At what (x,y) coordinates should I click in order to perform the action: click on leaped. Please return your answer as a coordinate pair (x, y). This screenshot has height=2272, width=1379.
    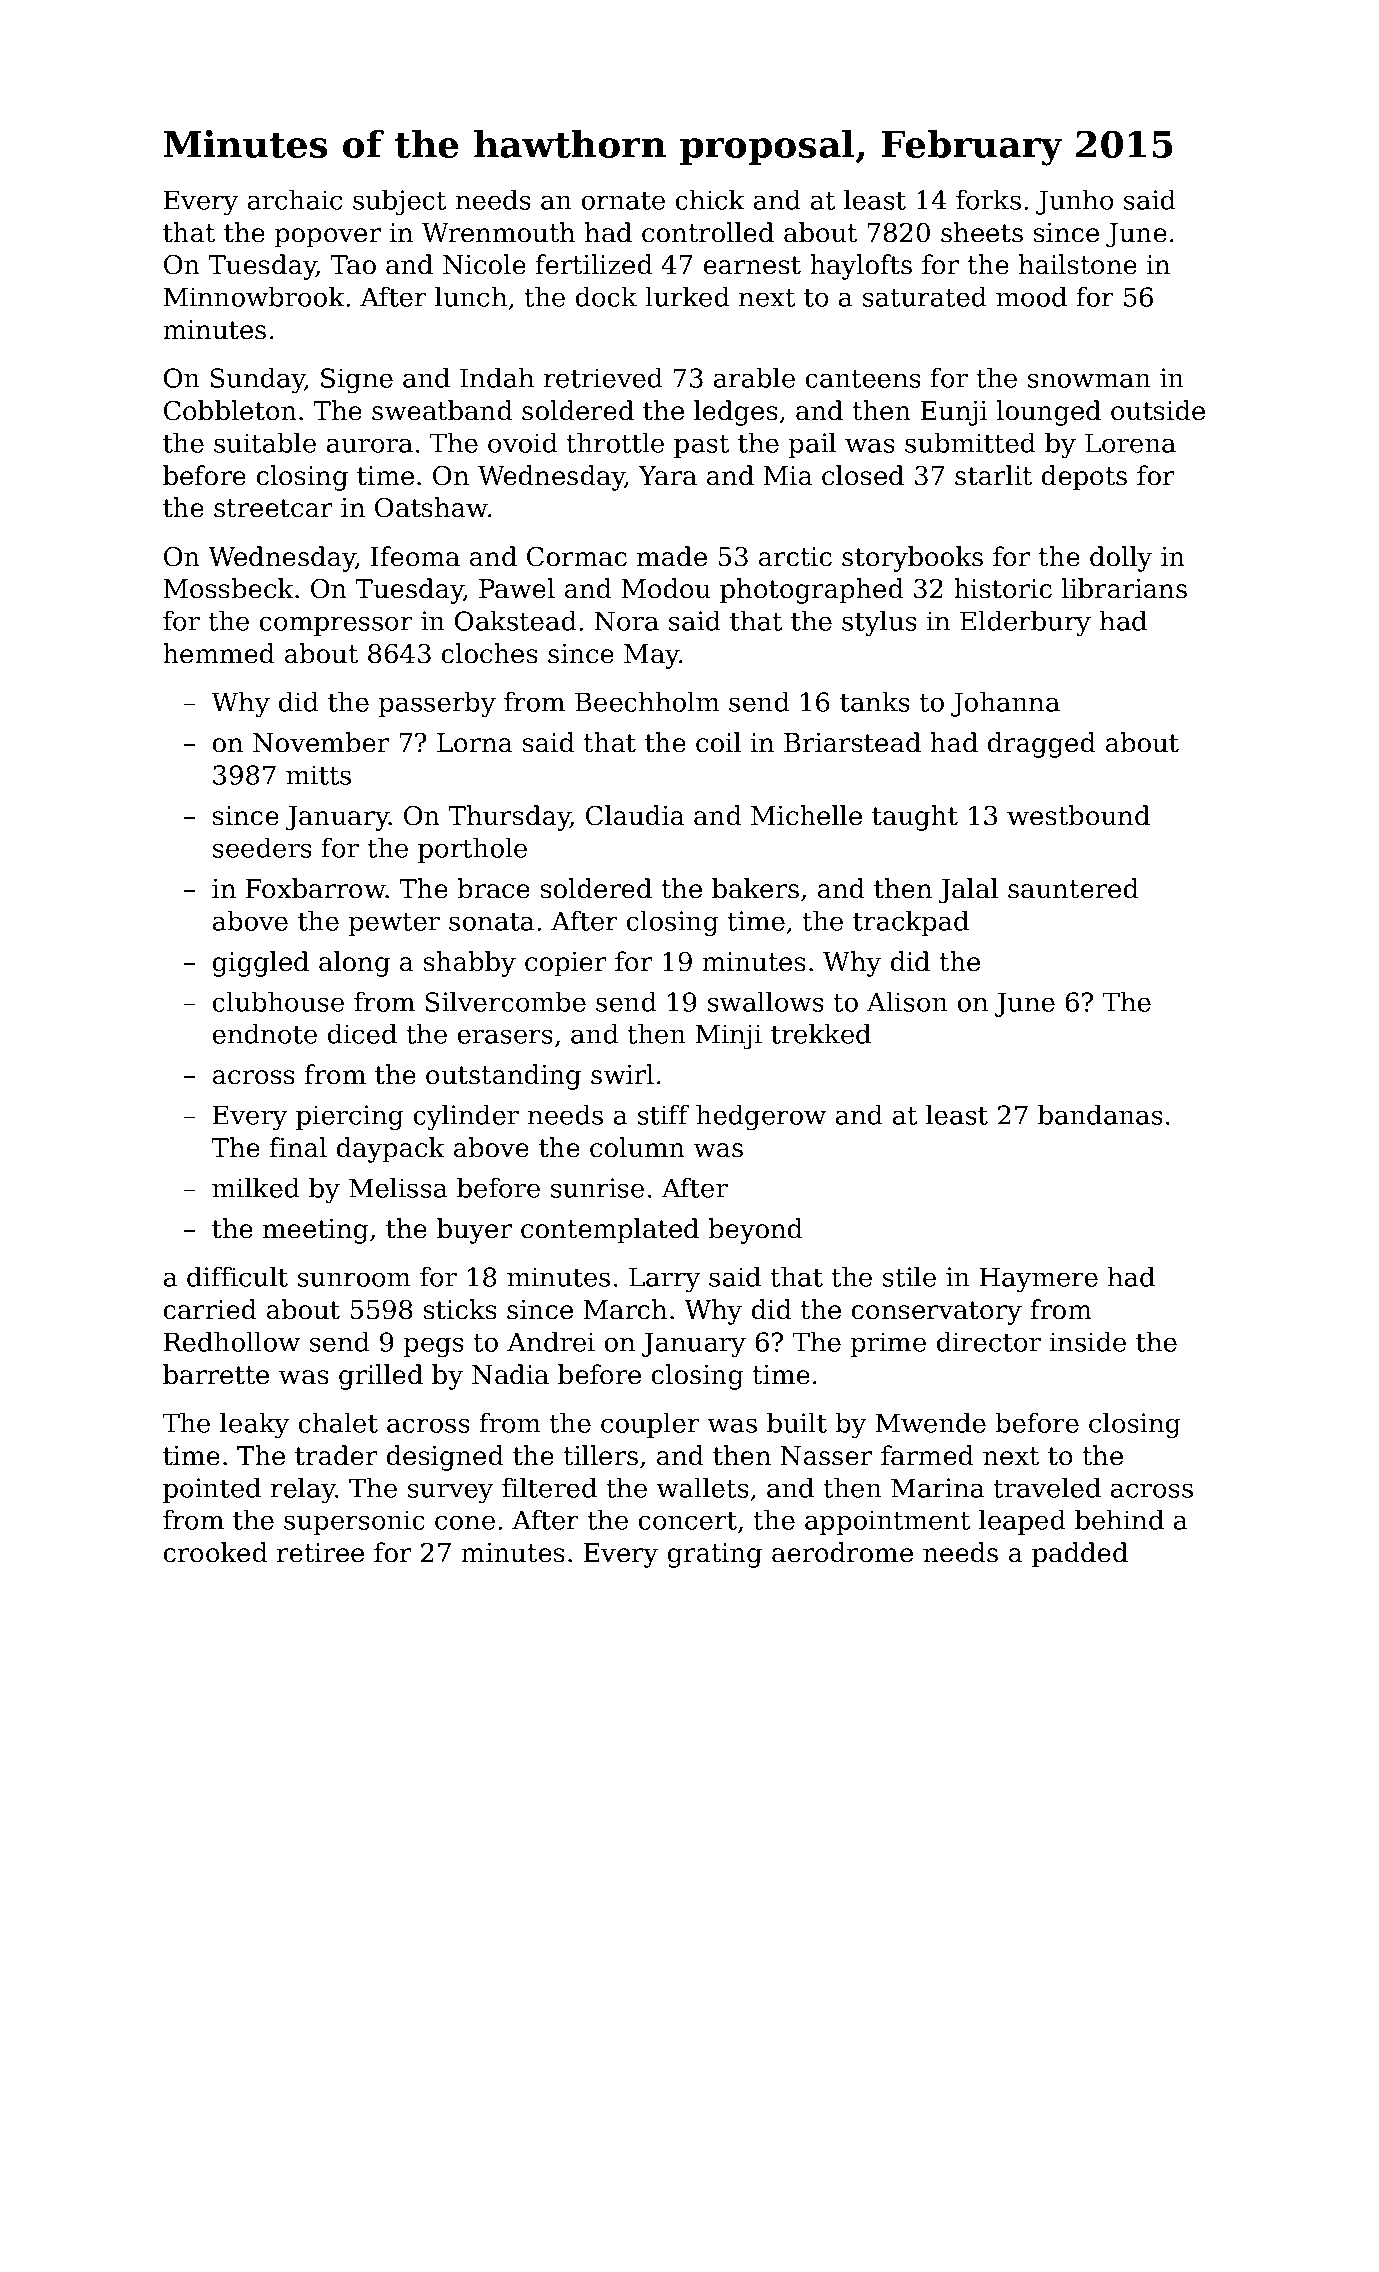
    Looking at the image, I should click on (1022, 1522).
